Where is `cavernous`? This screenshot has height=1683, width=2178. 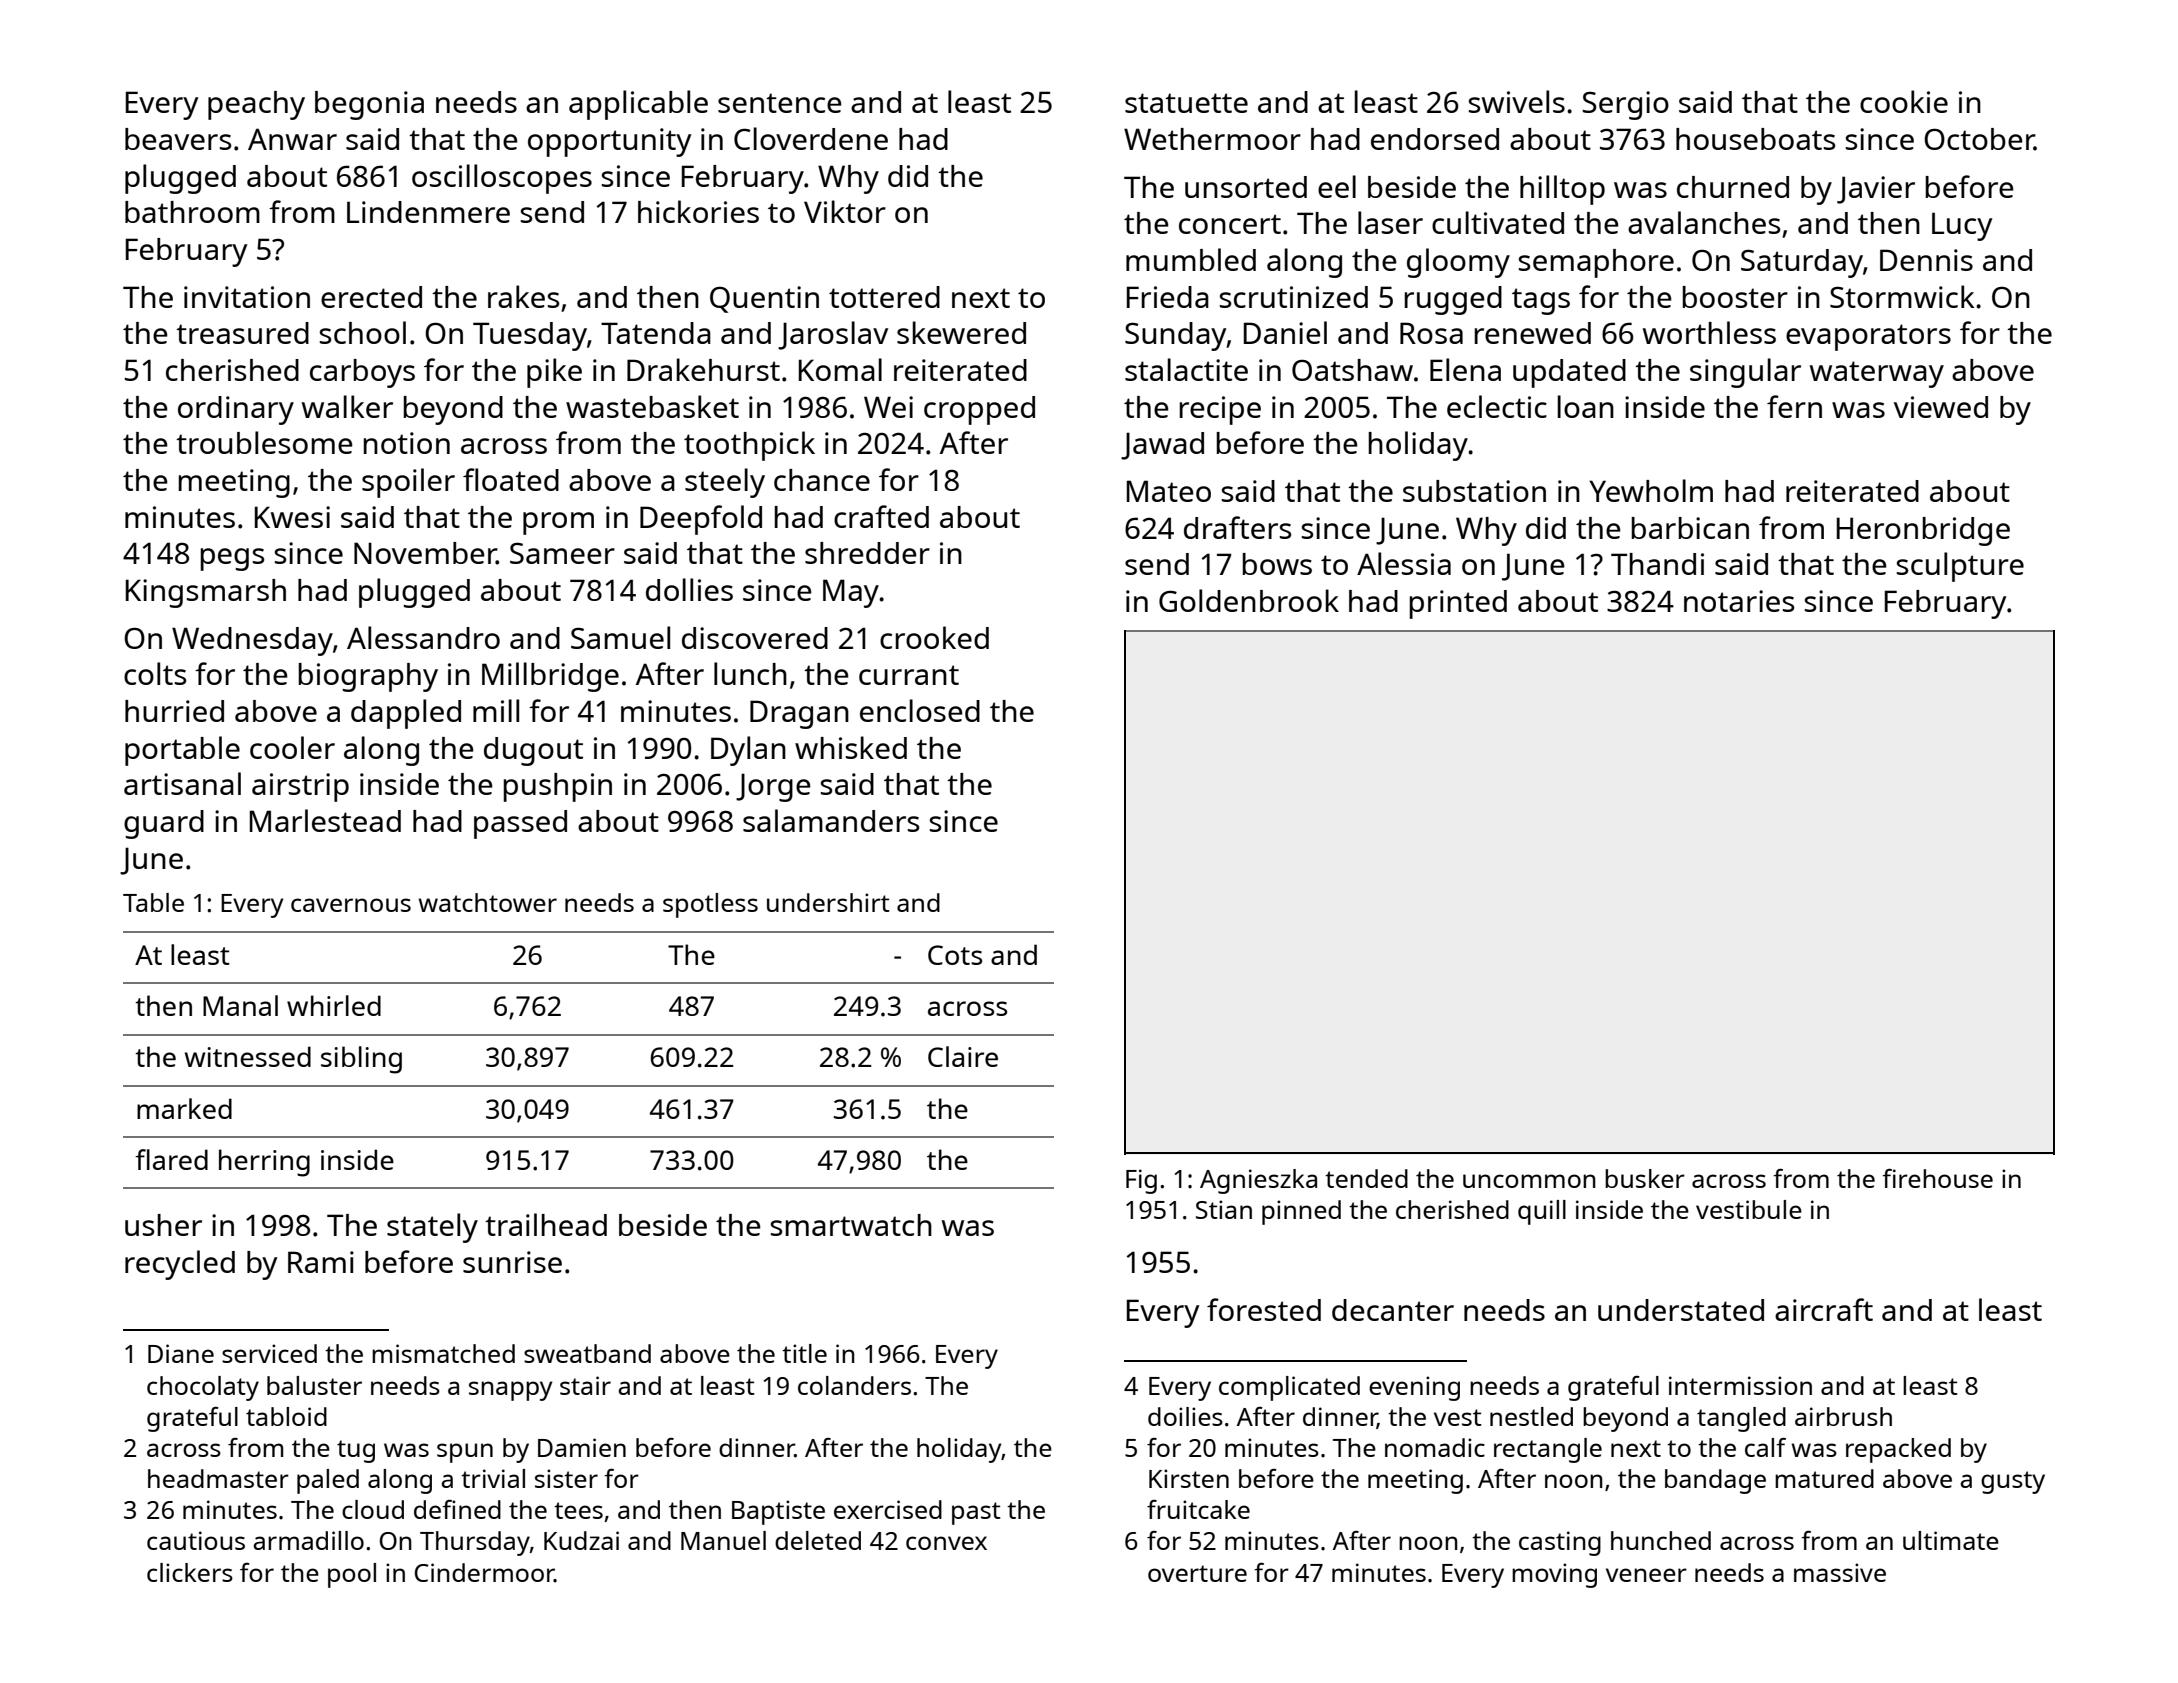 cavernous is located at coordinates (351, 905).
